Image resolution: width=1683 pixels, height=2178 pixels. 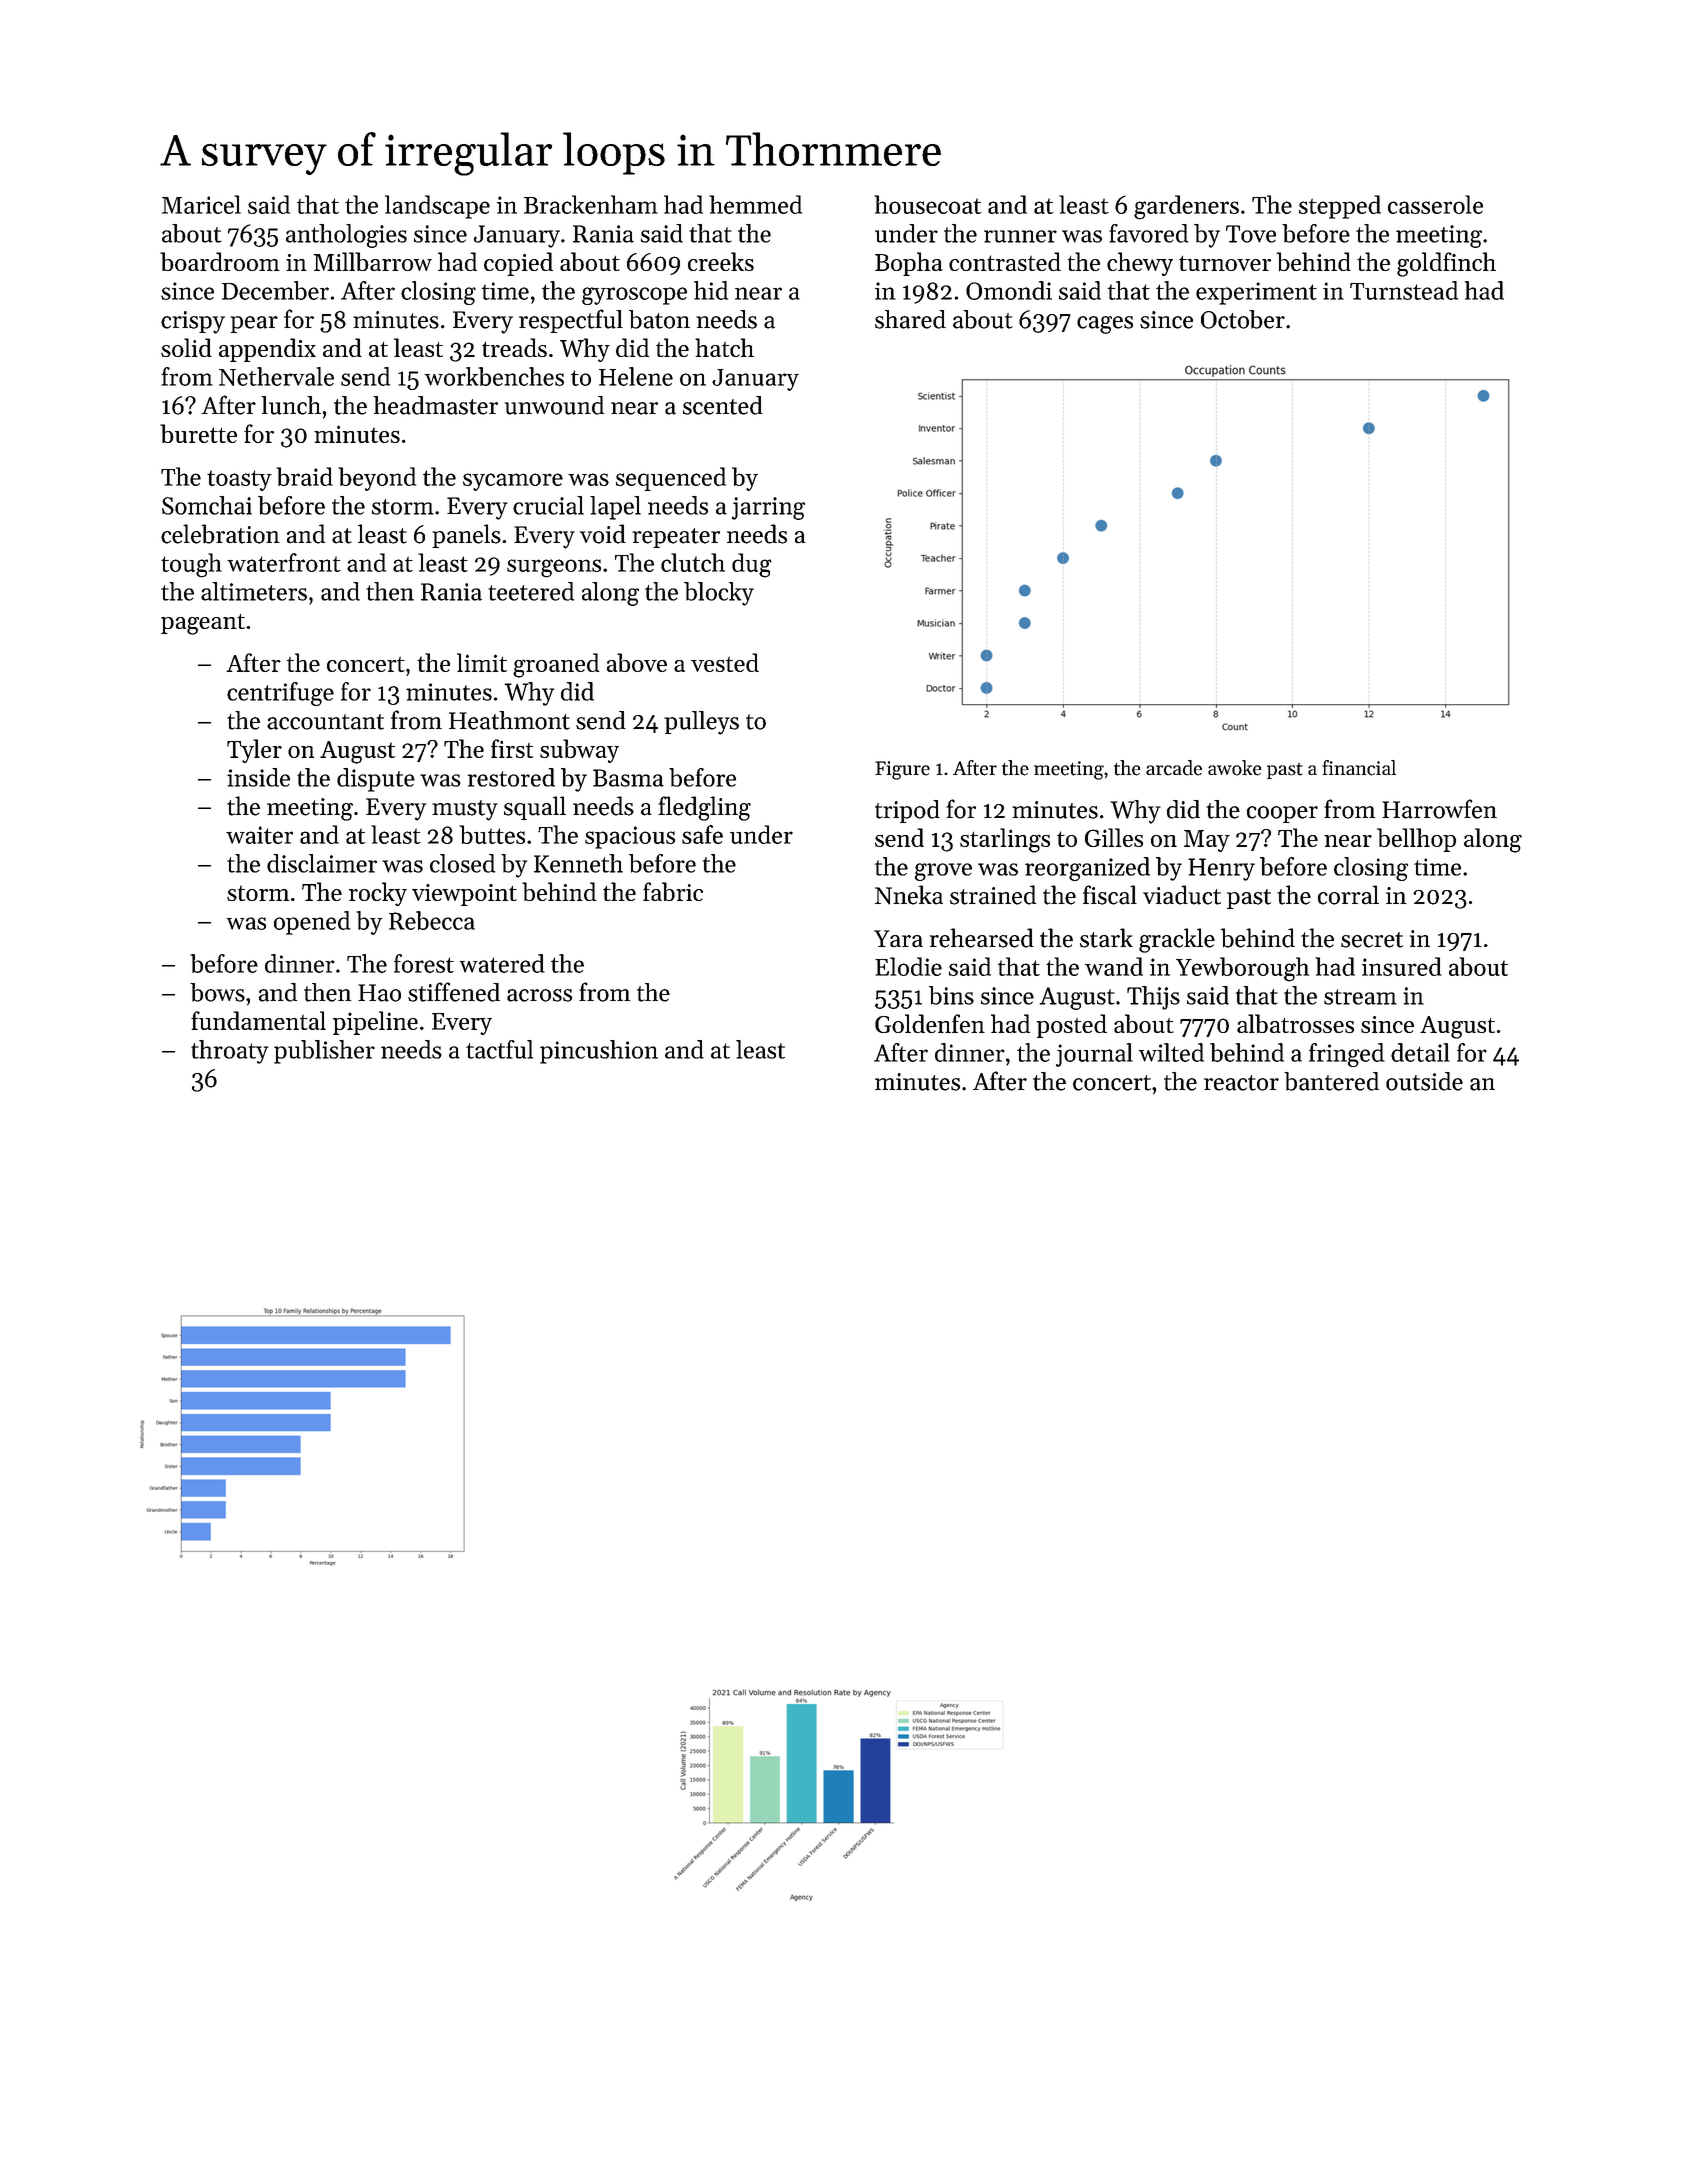 What do you see at coordinates (1105, 325) in the screenshot?
I see `cages` at bounding box center [1105, 325].
